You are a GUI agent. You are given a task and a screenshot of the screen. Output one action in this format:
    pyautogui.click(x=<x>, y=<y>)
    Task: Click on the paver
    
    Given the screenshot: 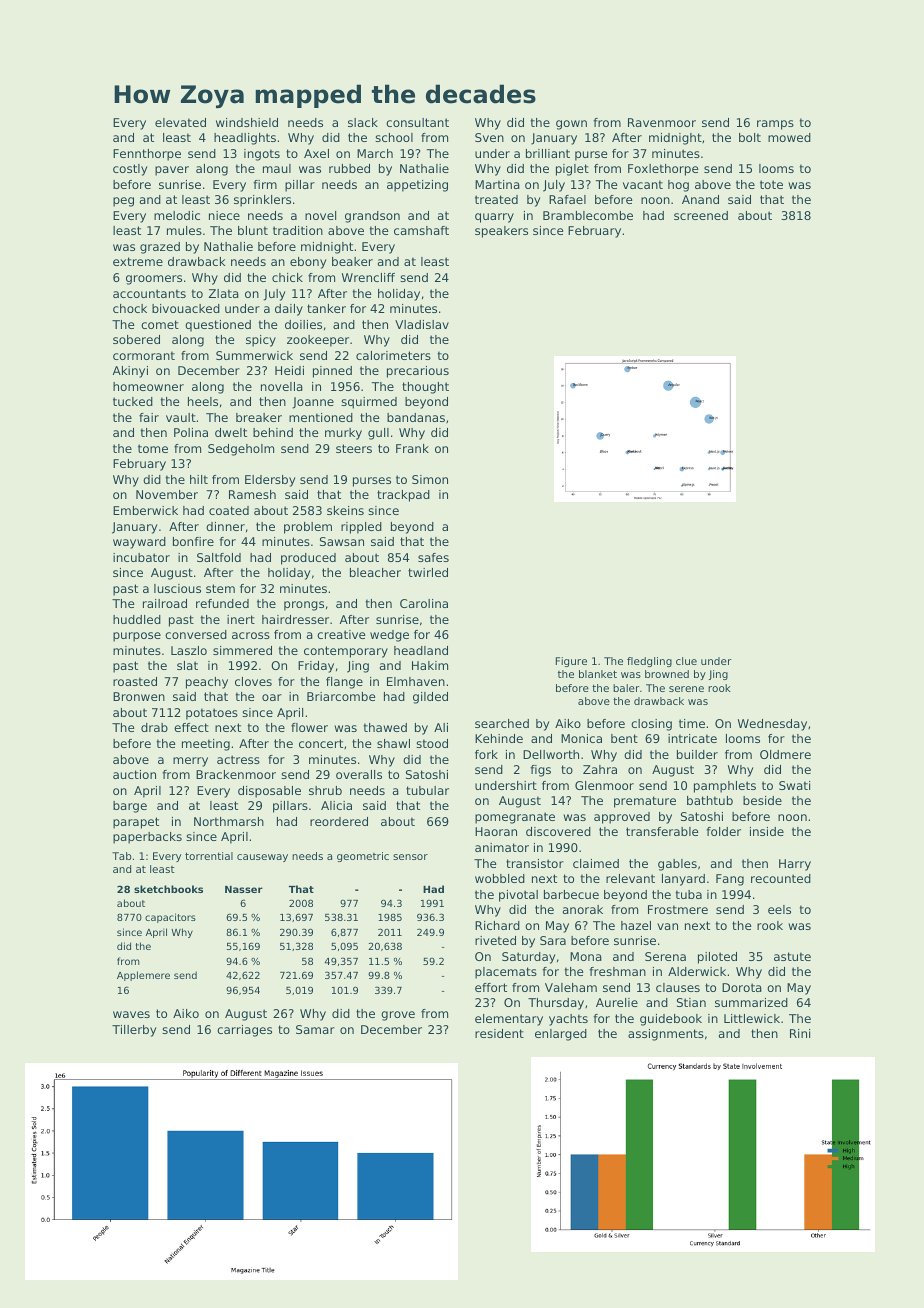 What is the action you would take?
    pyautogui.click(x=172, y=171)
